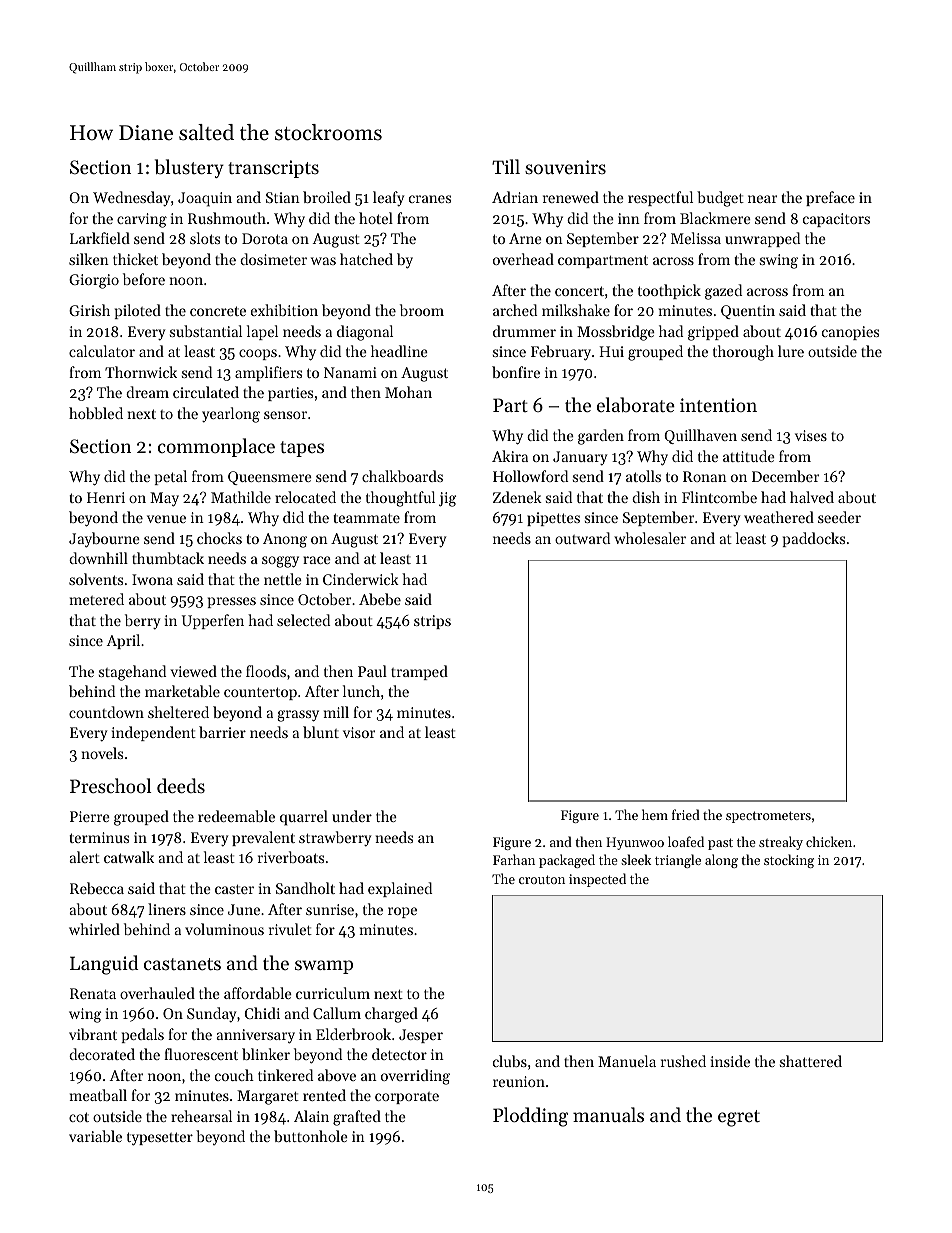  What do you see at coordinates (234, 889) in the screenshot?
I see `caster` at bounding box center [234, 889].
